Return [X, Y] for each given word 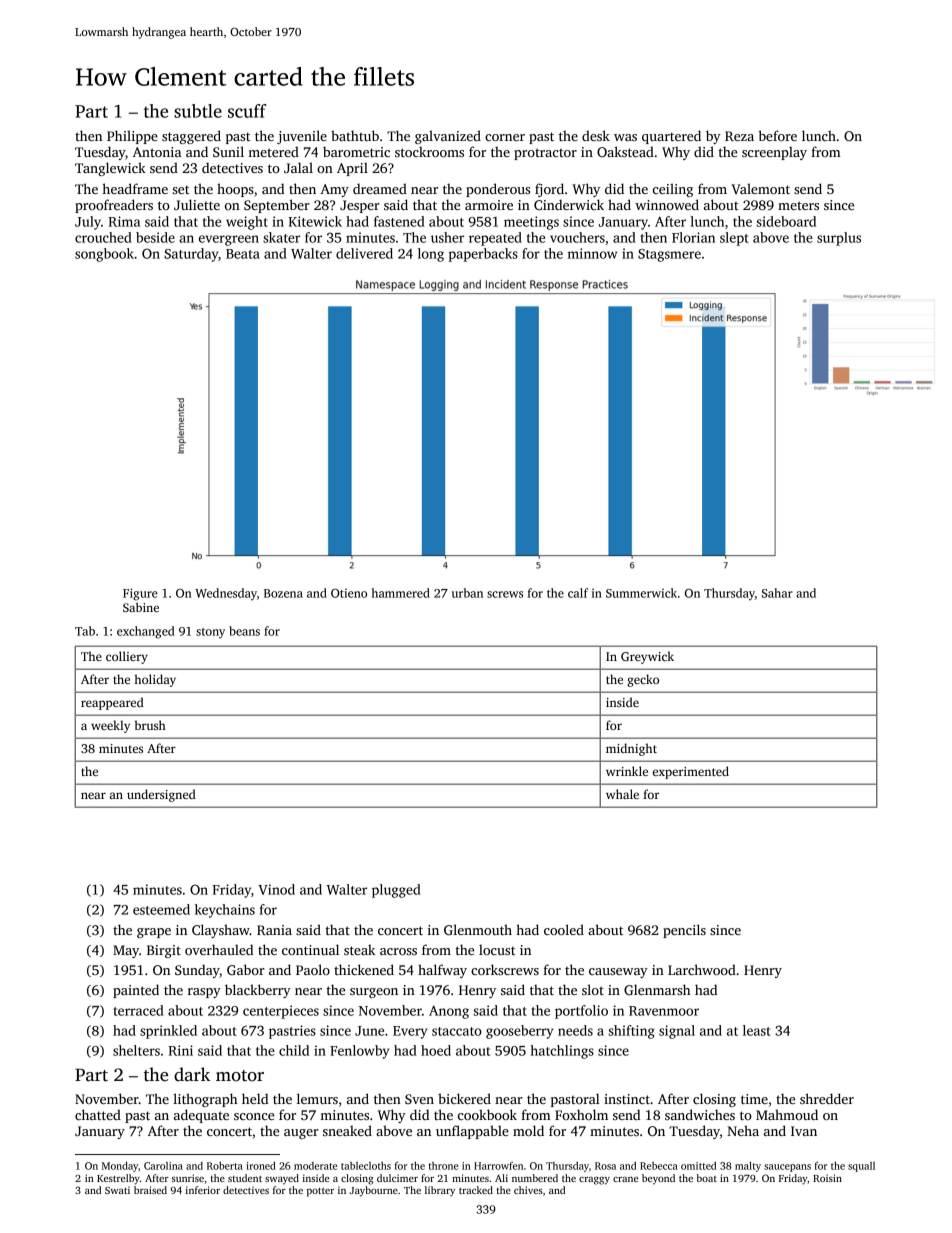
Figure [140, 594]
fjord [549, 190]
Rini [181, 1050]
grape [154, 933]
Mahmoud [787, 1114]
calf [578, 593]
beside [155, 237]
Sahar [777, 593]
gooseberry [519, 1032]
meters [798, 205]
